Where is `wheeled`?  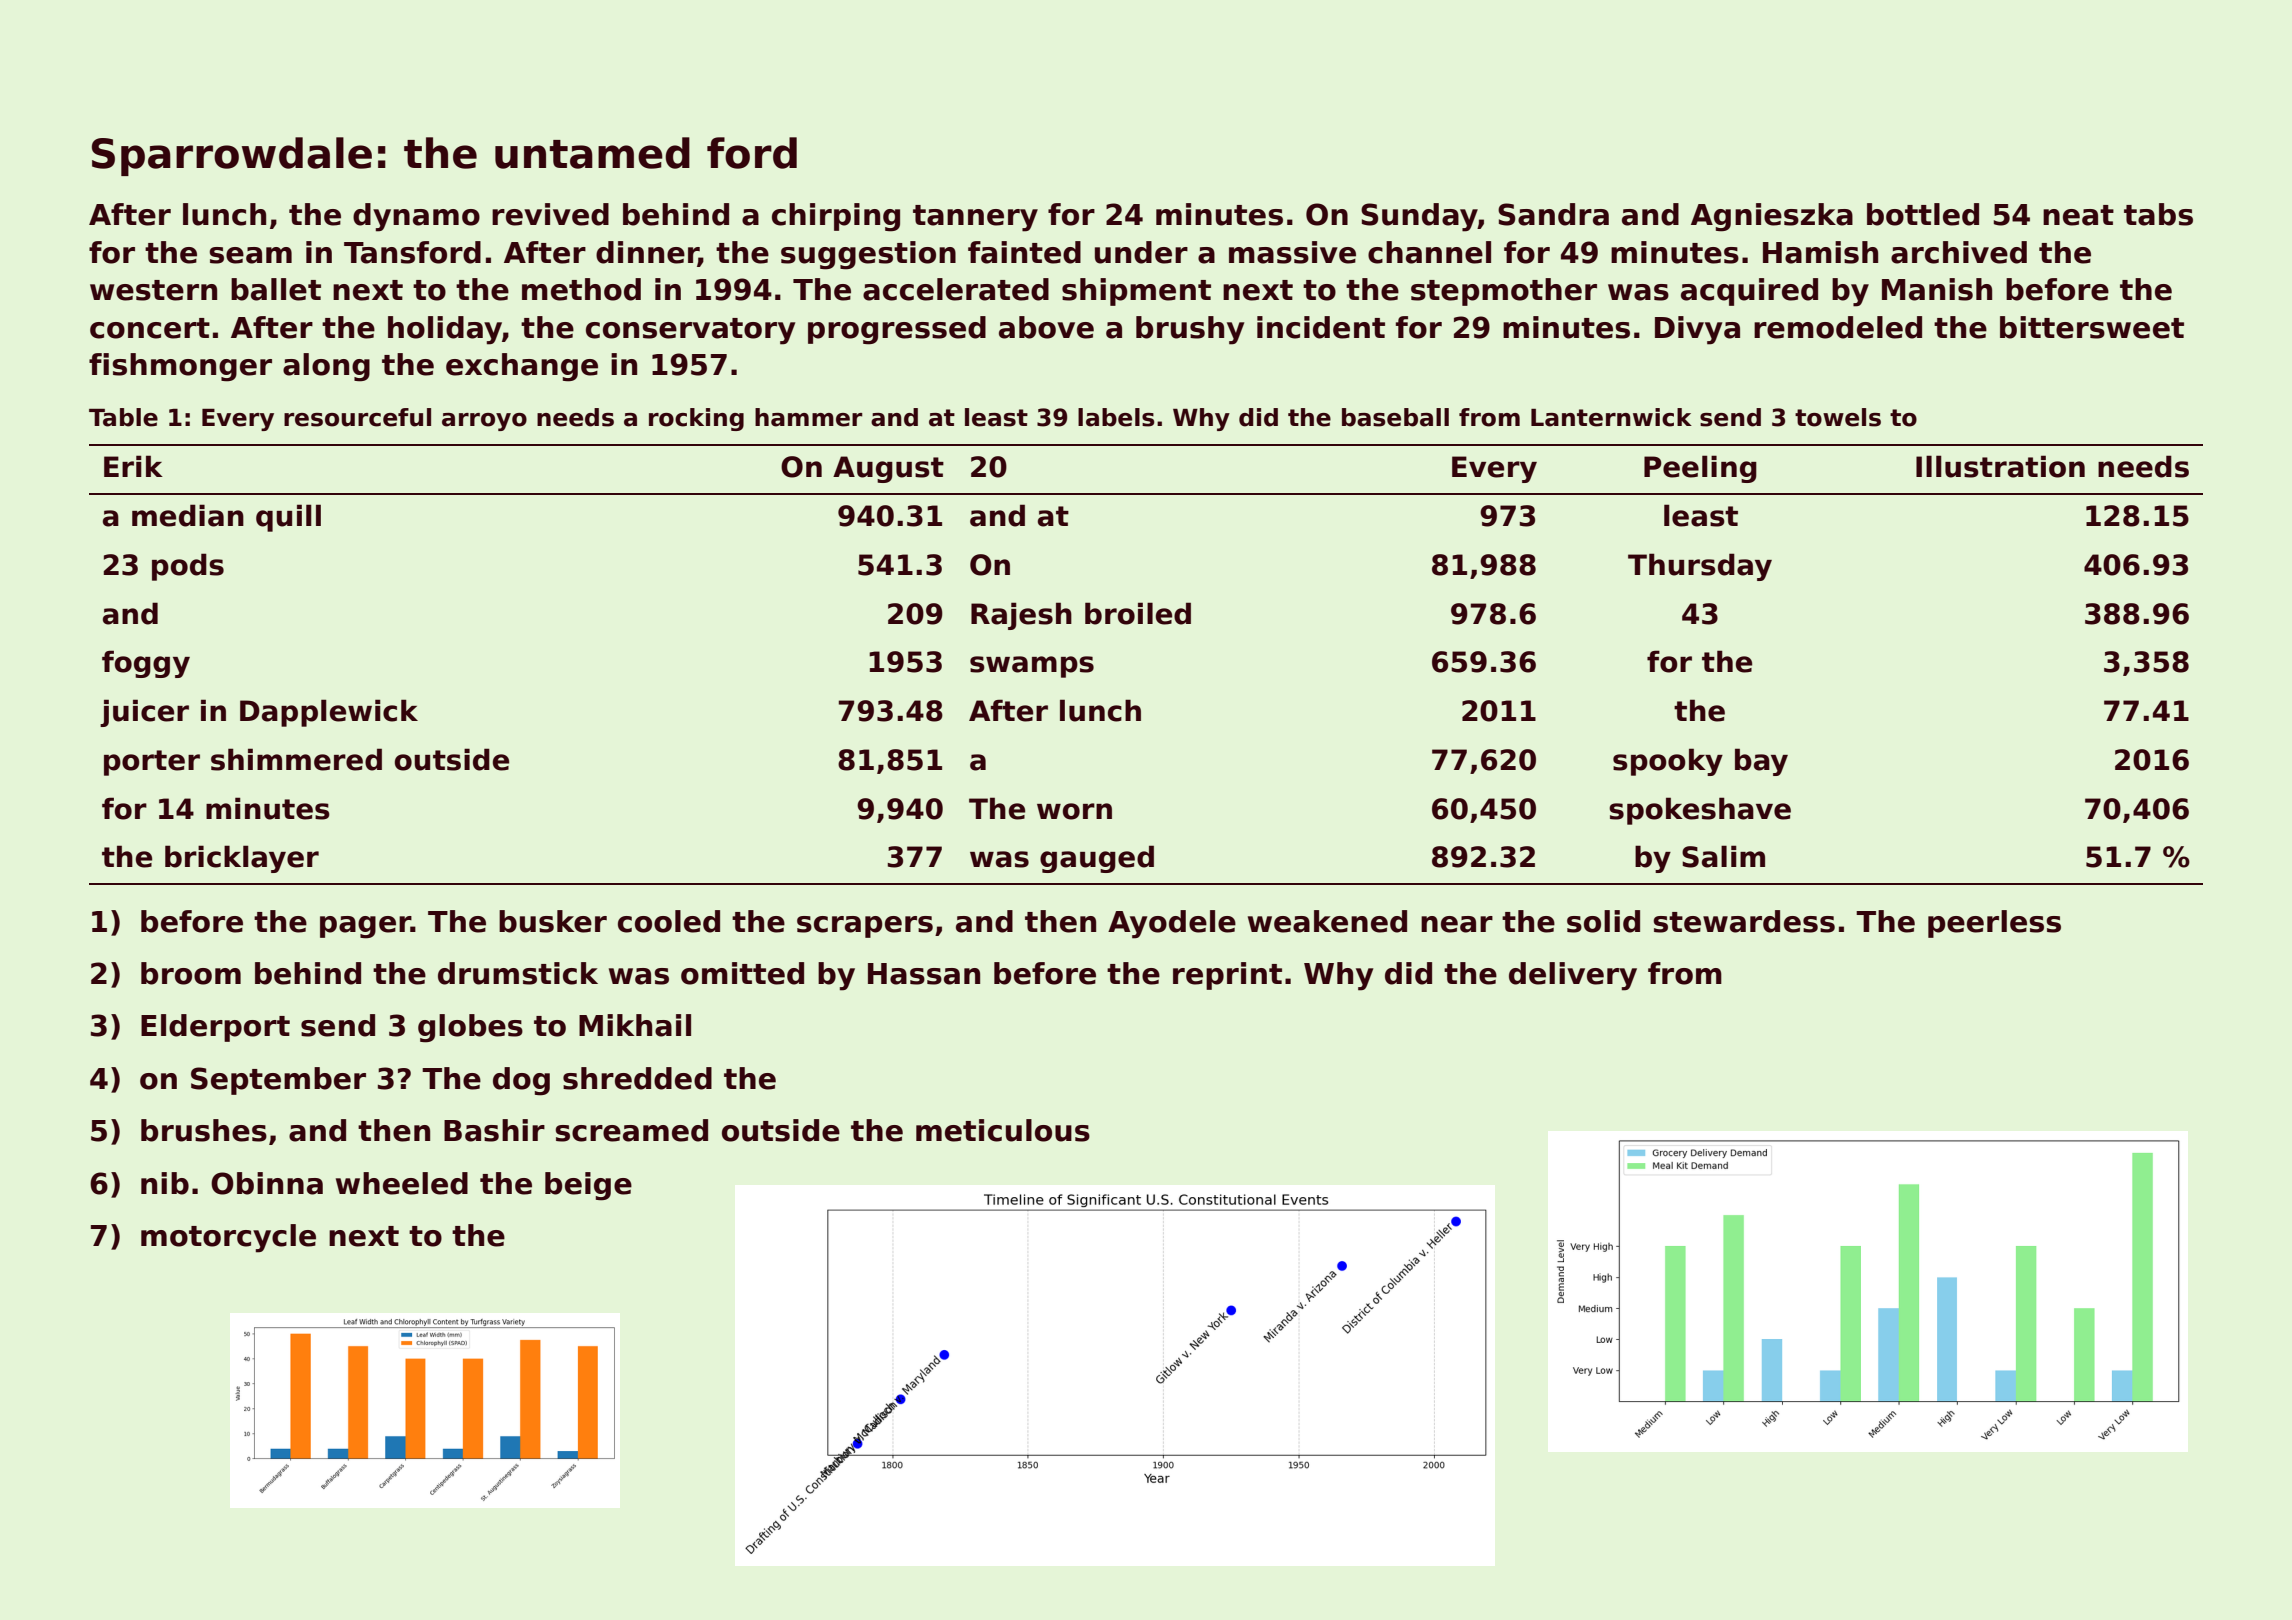
wheeled is located at coordinates (402, 1183).
